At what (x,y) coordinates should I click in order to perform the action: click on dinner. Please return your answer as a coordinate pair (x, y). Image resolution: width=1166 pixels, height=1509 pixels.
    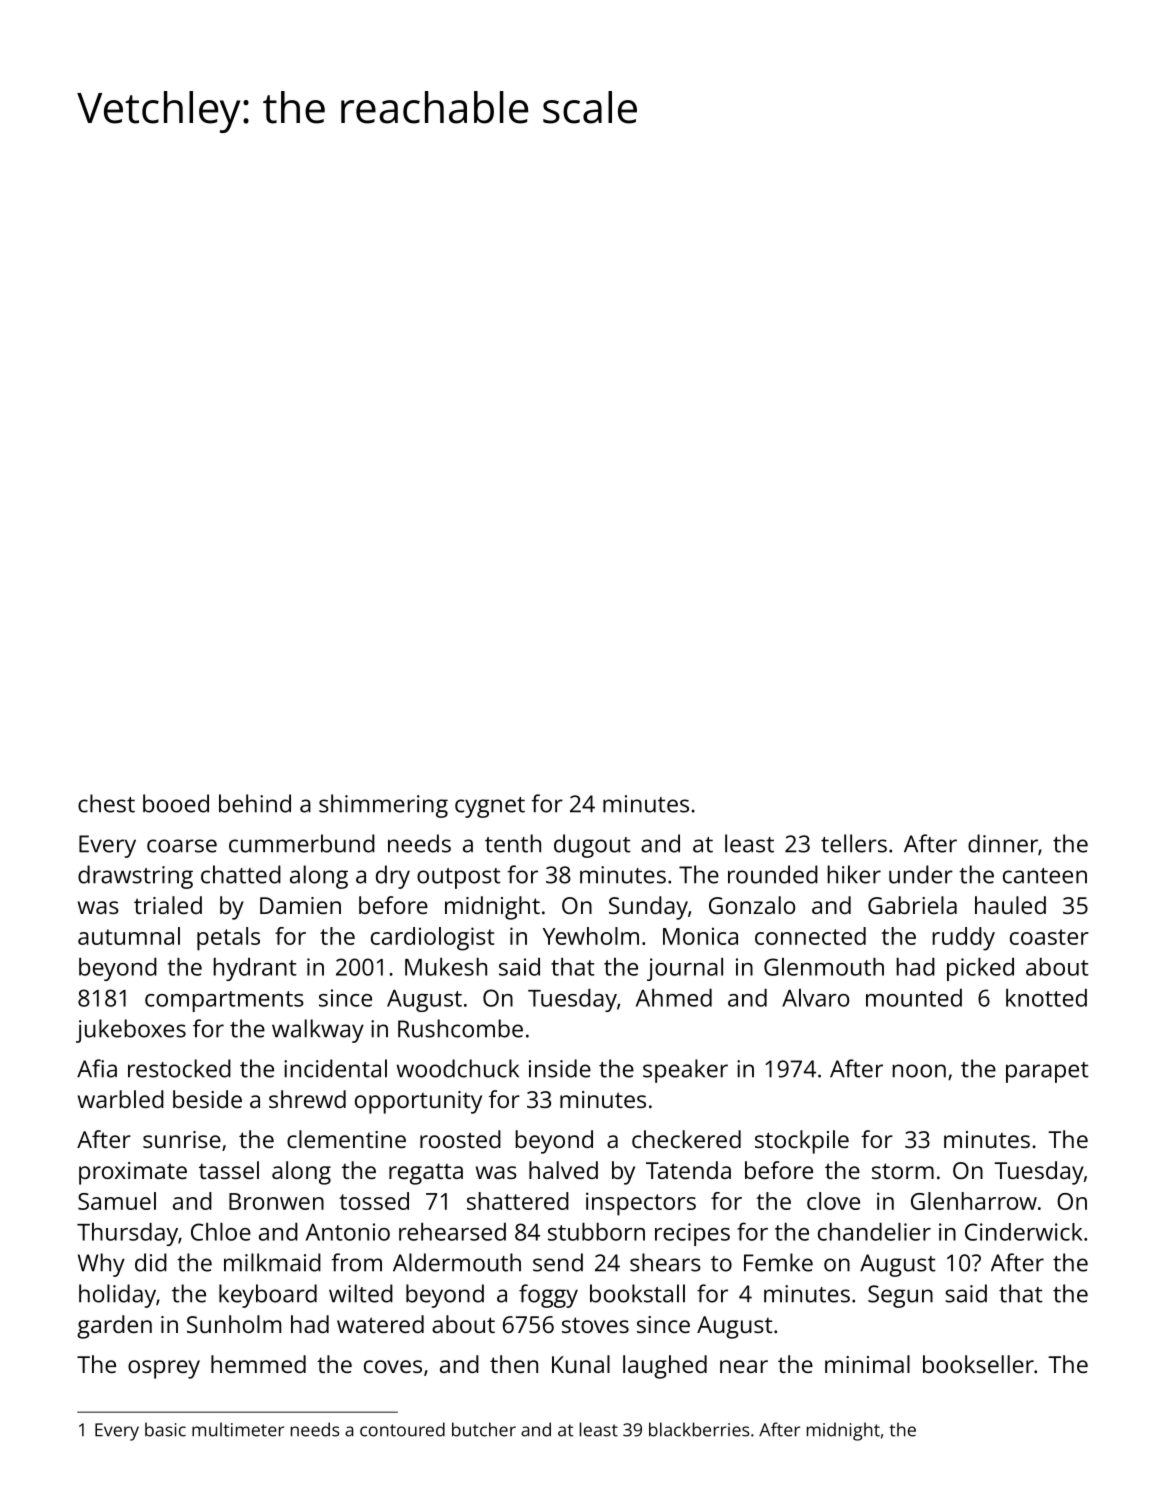
    Looking at the image, I should click on (1003, 843).
